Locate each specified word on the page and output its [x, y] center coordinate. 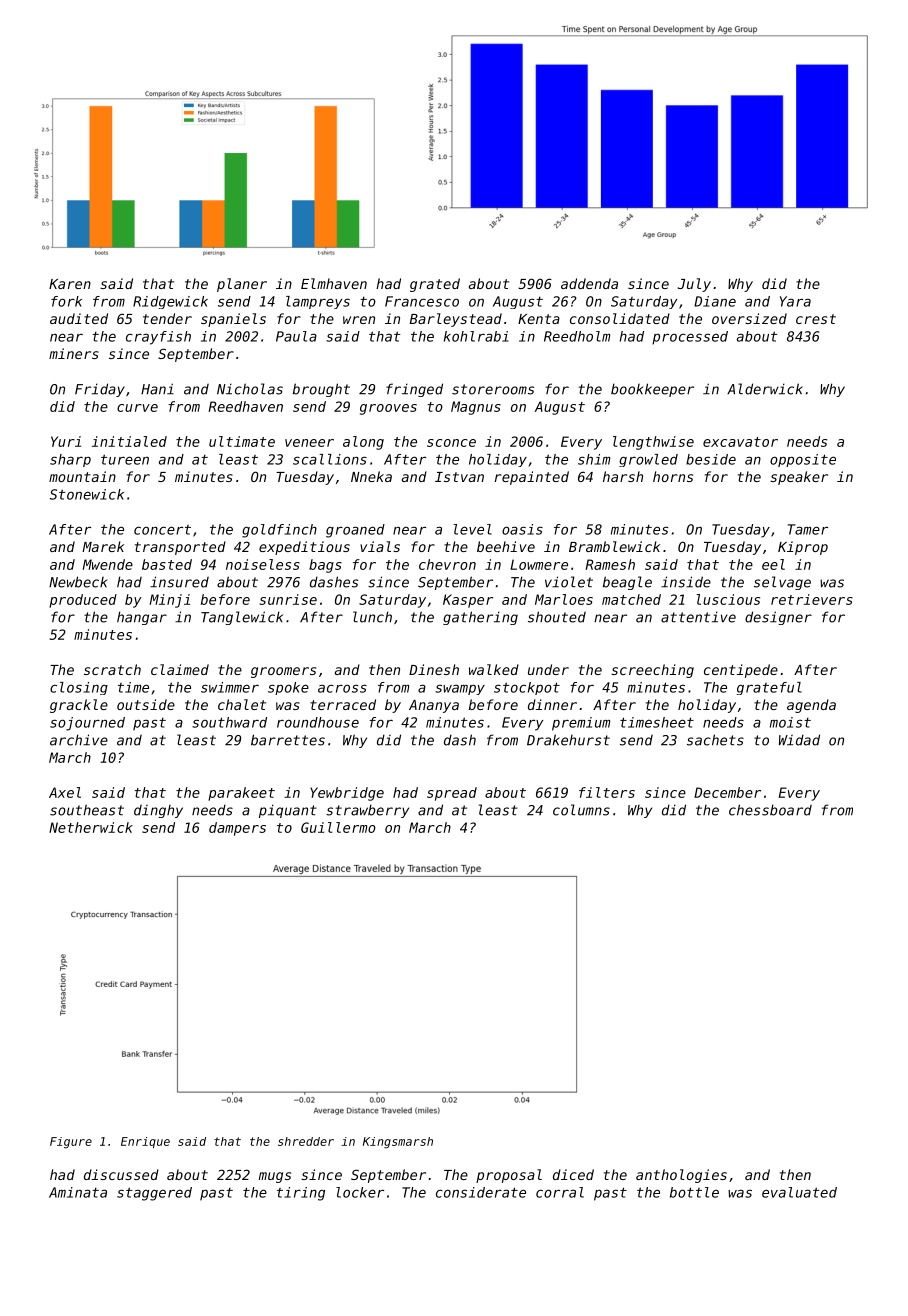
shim [594, 459]
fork [66, 301]
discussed [121, 1174]
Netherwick [91, 827]
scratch [112, 669]
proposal [509, 1176]
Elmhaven [334, 283]
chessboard [770, 810]
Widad [799, 740]
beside [711, 459]
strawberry [367, 811]
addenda [589, 283]
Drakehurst [568, 740]
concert [162, 530]
